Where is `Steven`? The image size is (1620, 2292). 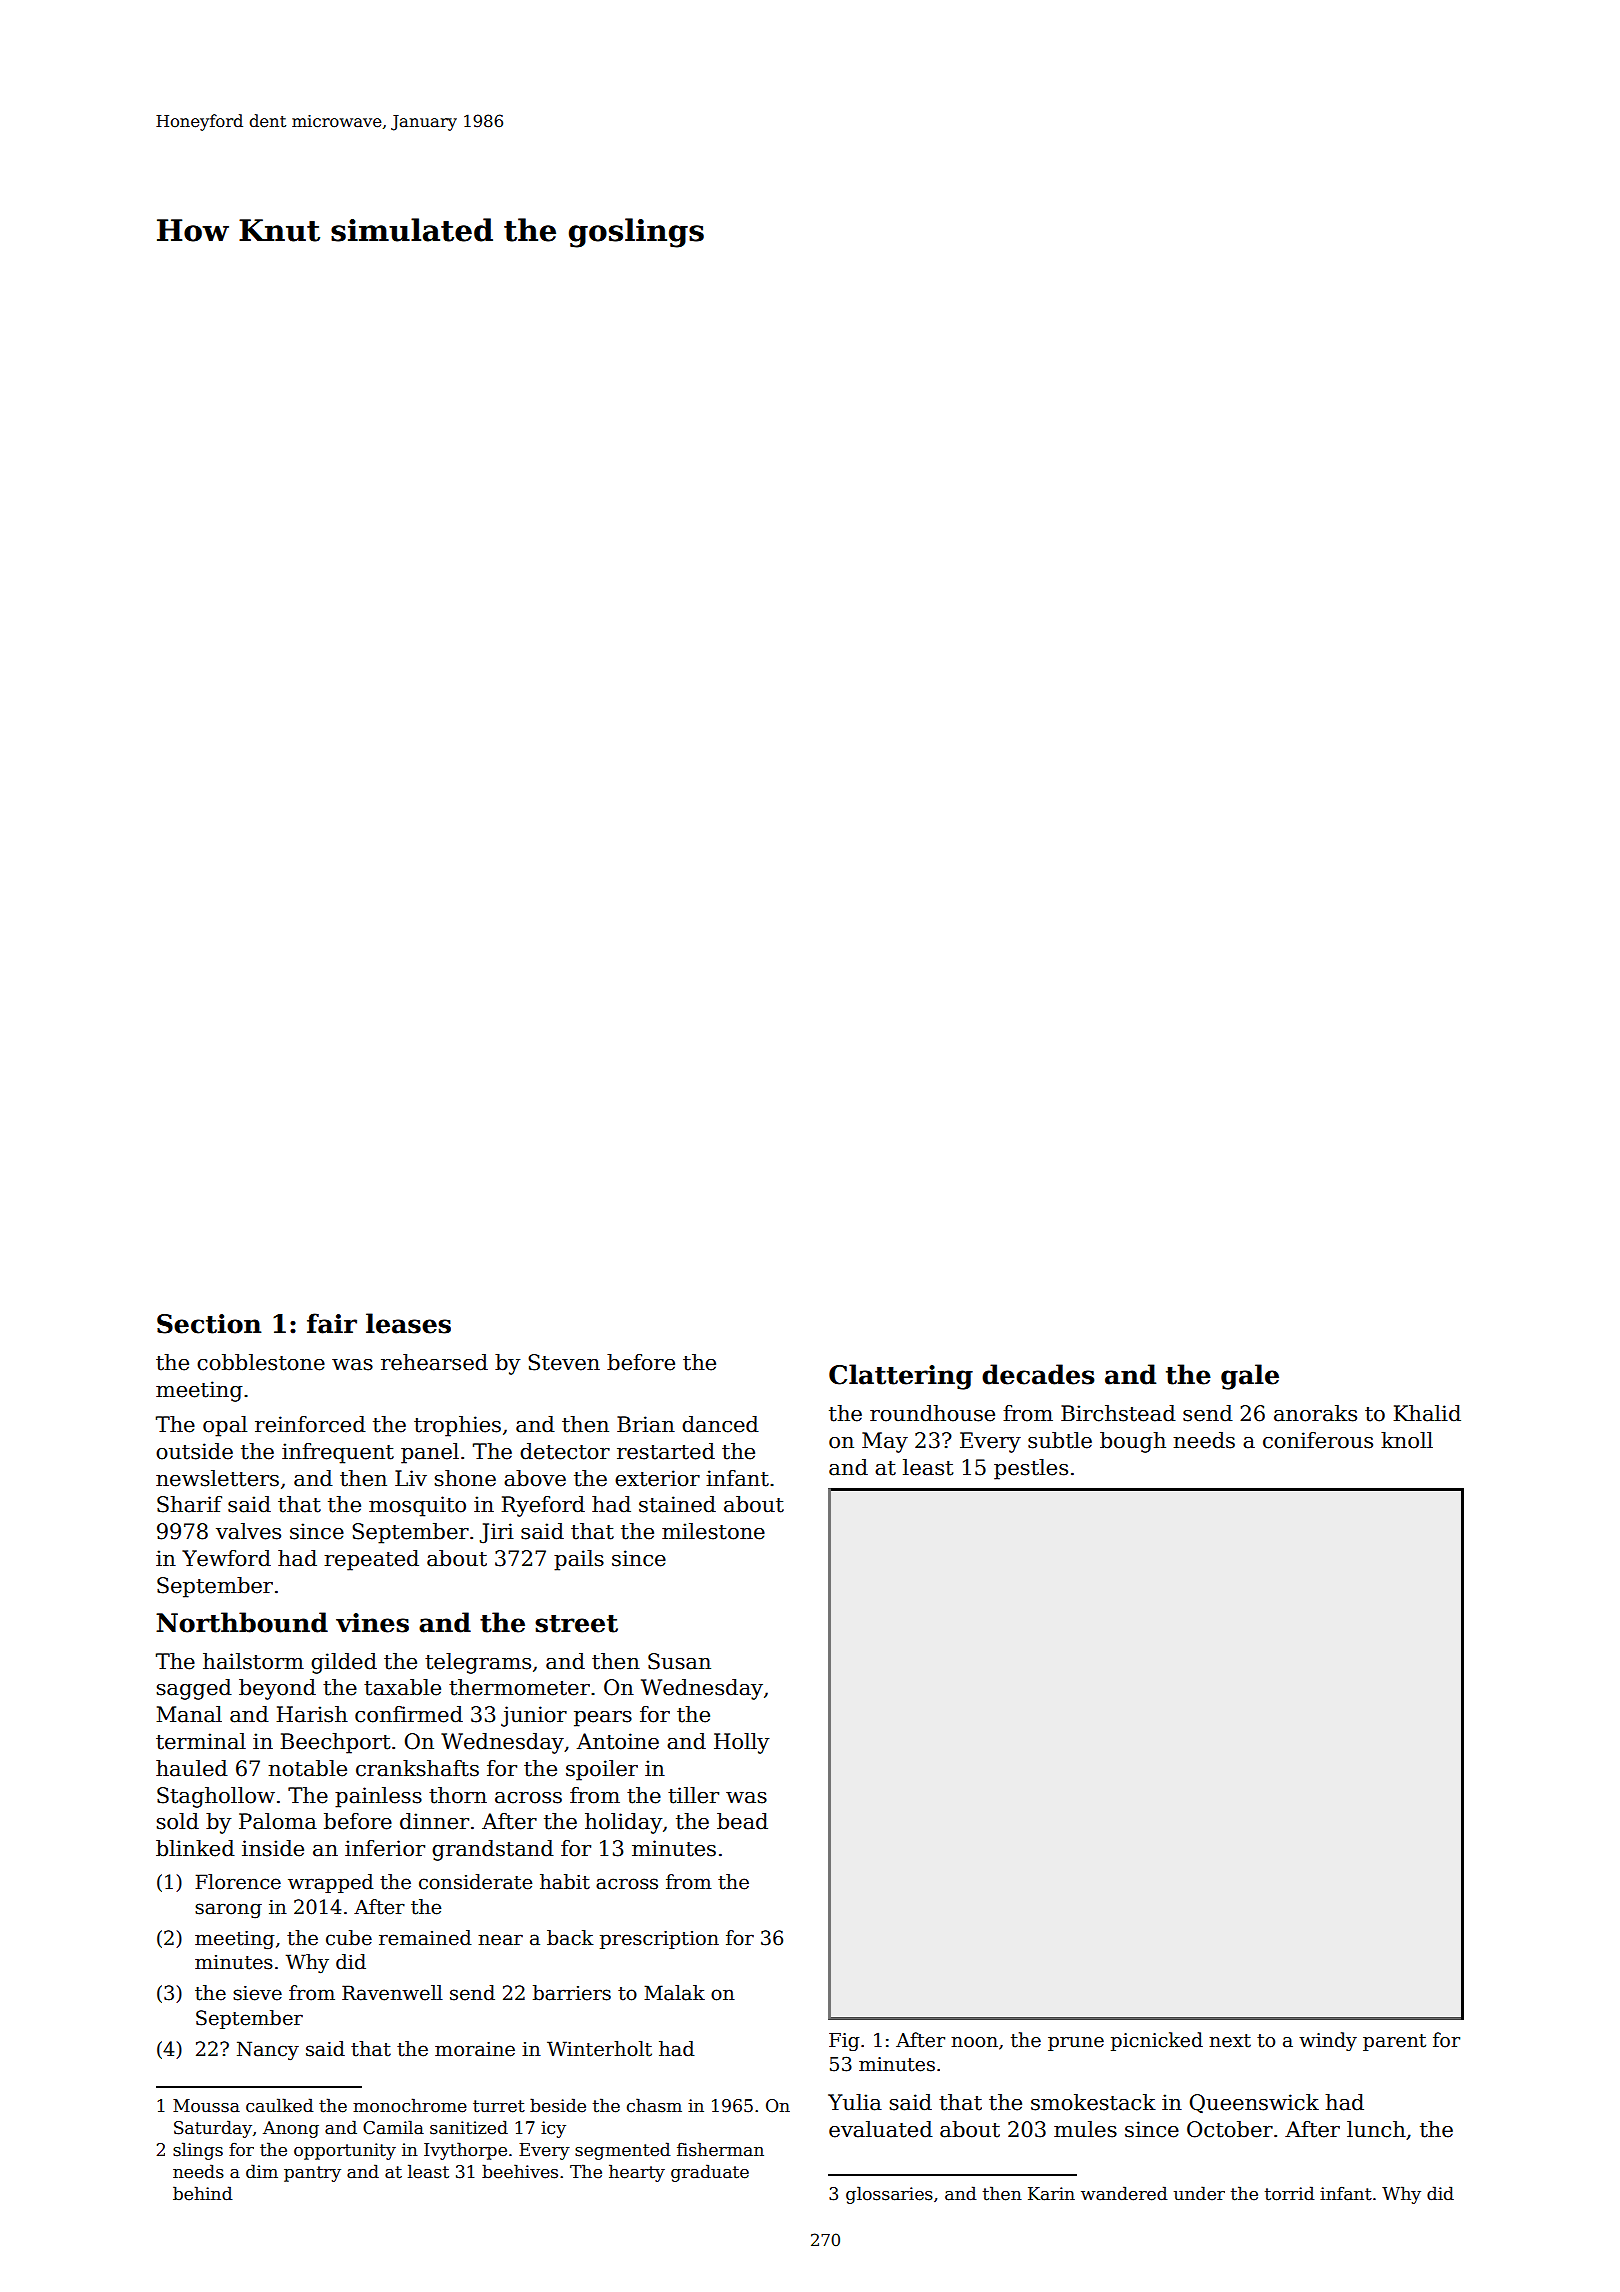
Steven is located at coordinates (564, 1362).
